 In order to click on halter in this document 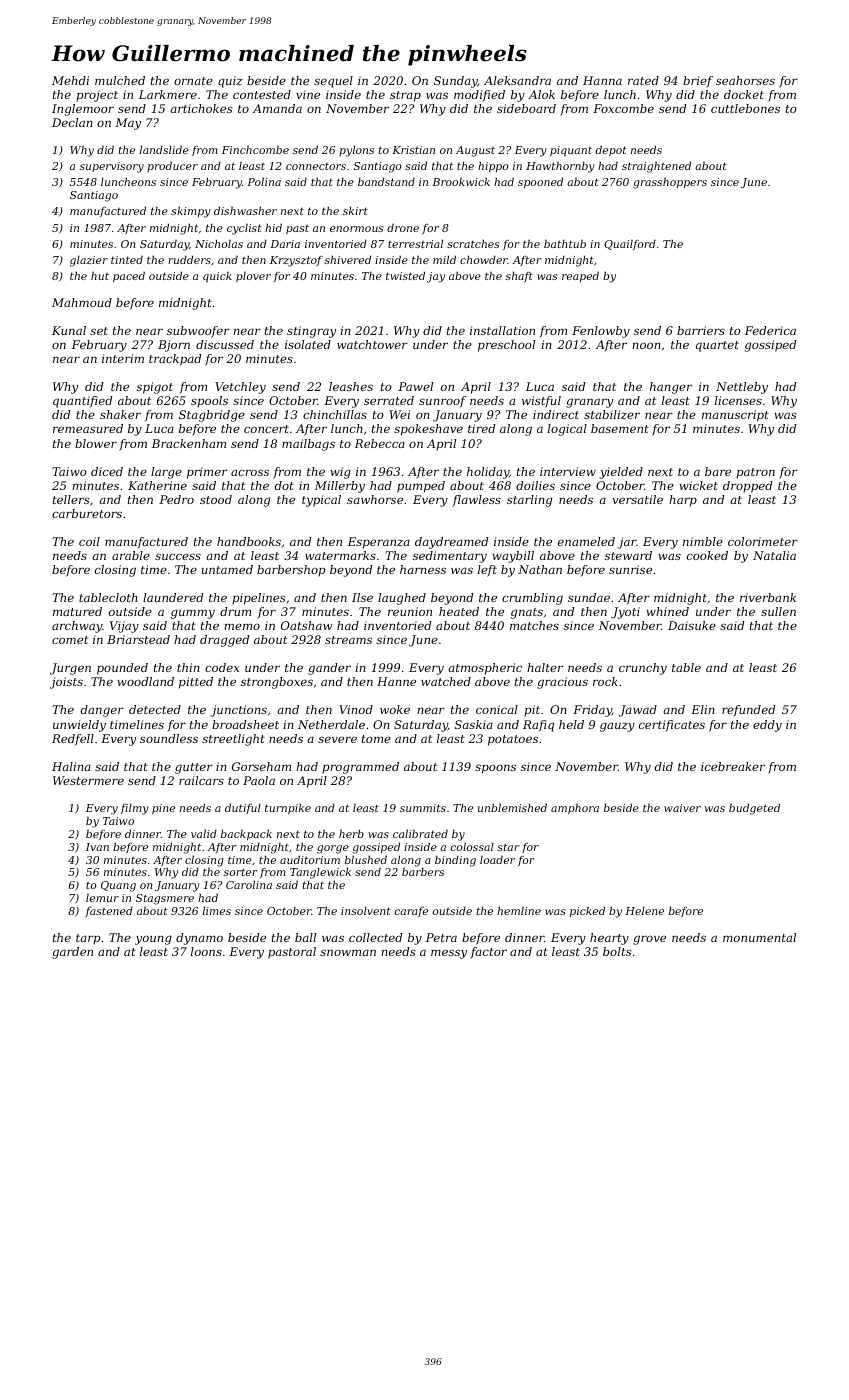, I will do `click(545, 667)`.
